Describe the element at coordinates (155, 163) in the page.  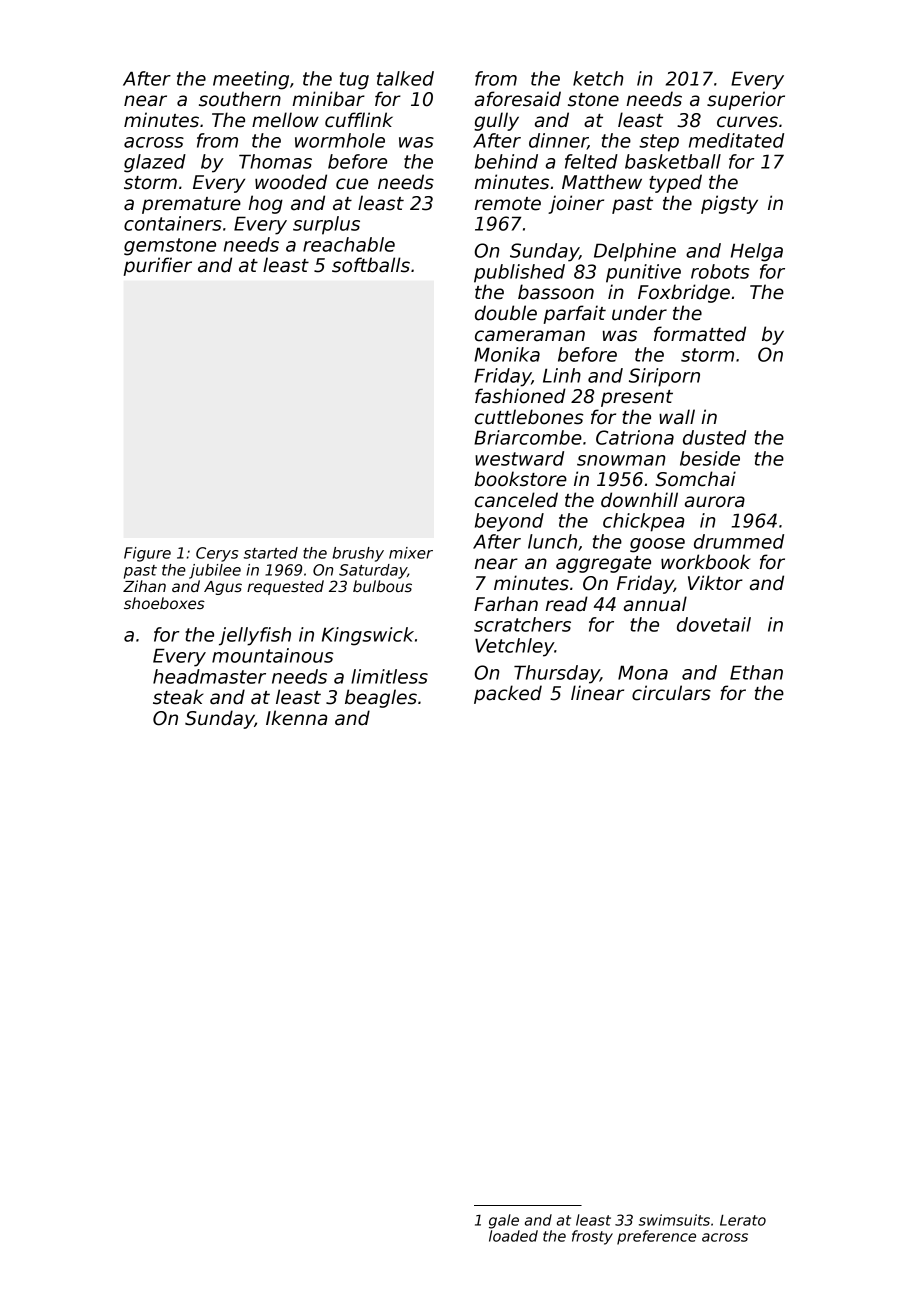
I see `glazed` at that location.
